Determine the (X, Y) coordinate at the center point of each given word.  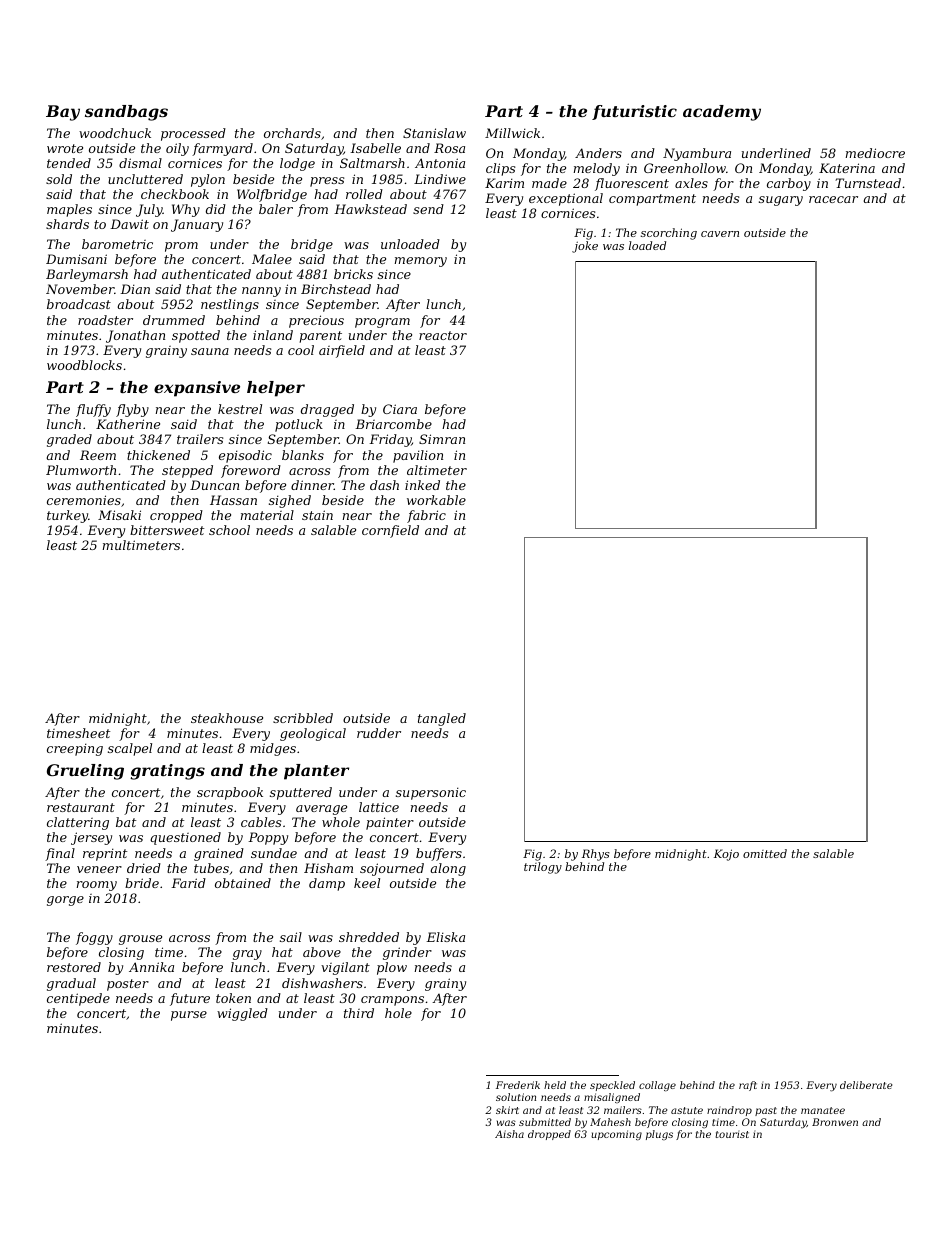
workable (436, 500)
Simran (442, 439)
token (233, 998)
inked (422, 485)
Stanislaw (434, 133)
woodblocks (84, 365)
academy (722, 113)
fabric (426, 516)
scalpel (130, 749)
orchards (292, 133)
